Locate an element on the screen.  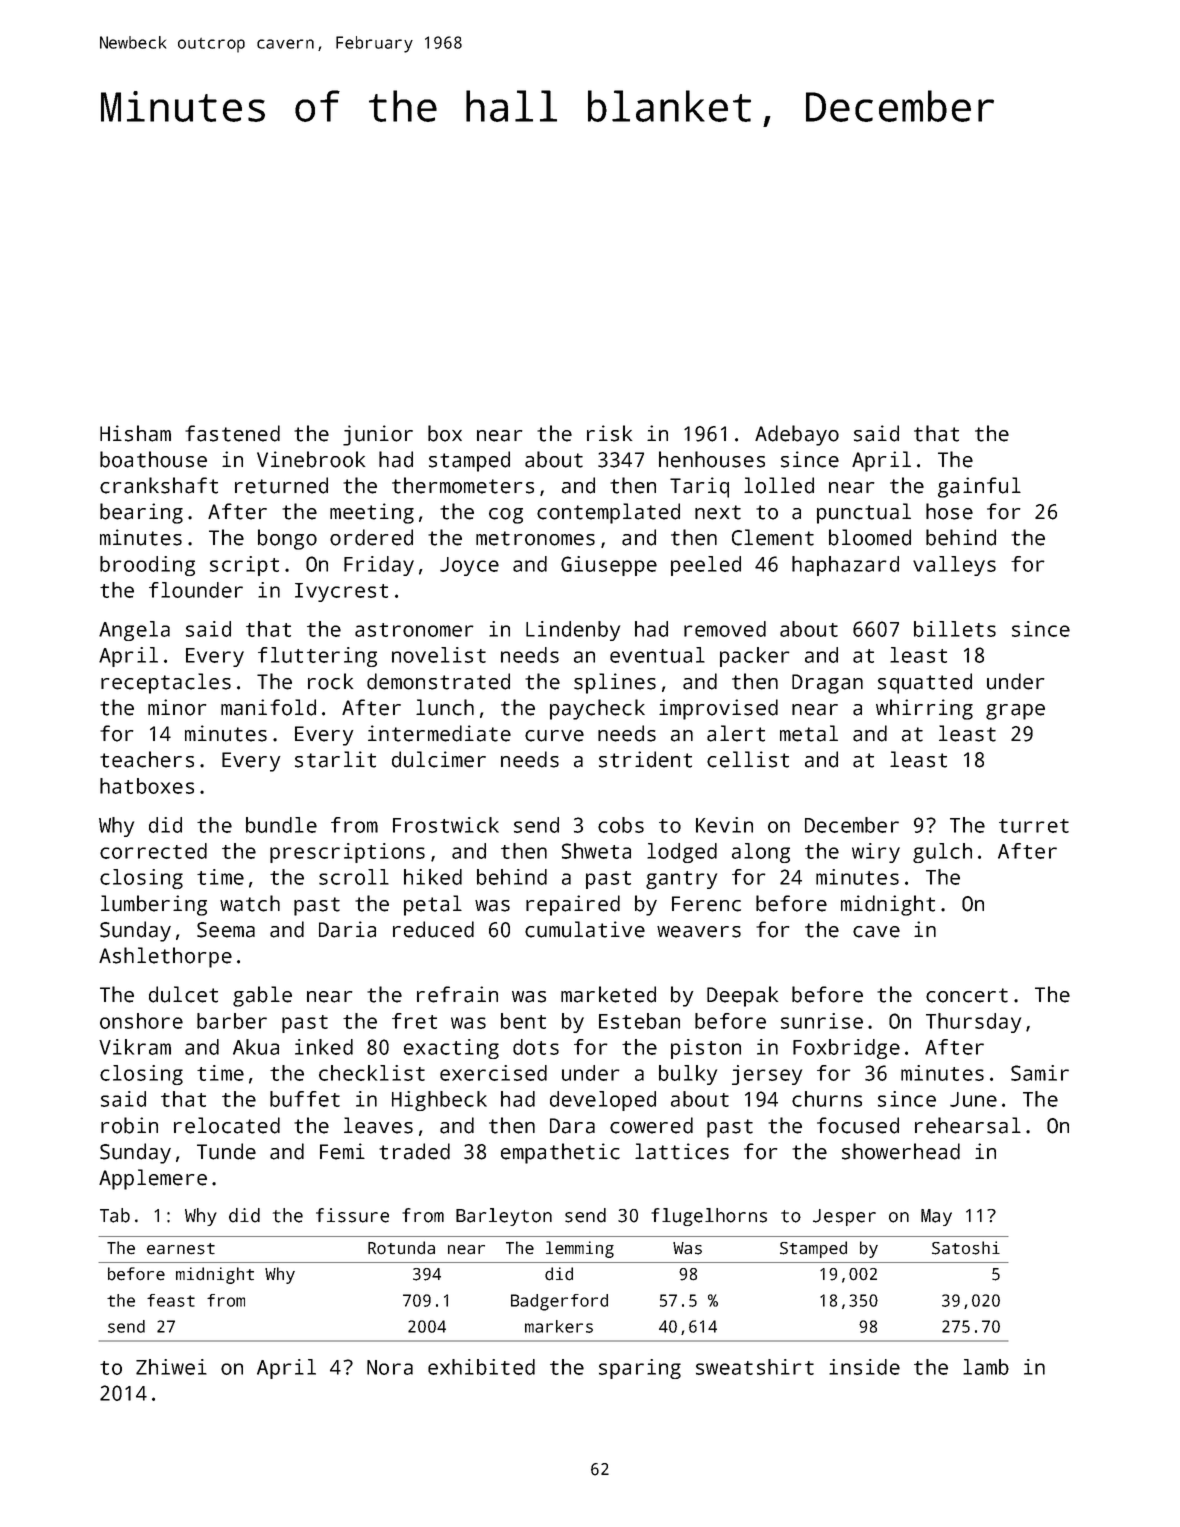
Clement is located at coordinates (773, 537).
